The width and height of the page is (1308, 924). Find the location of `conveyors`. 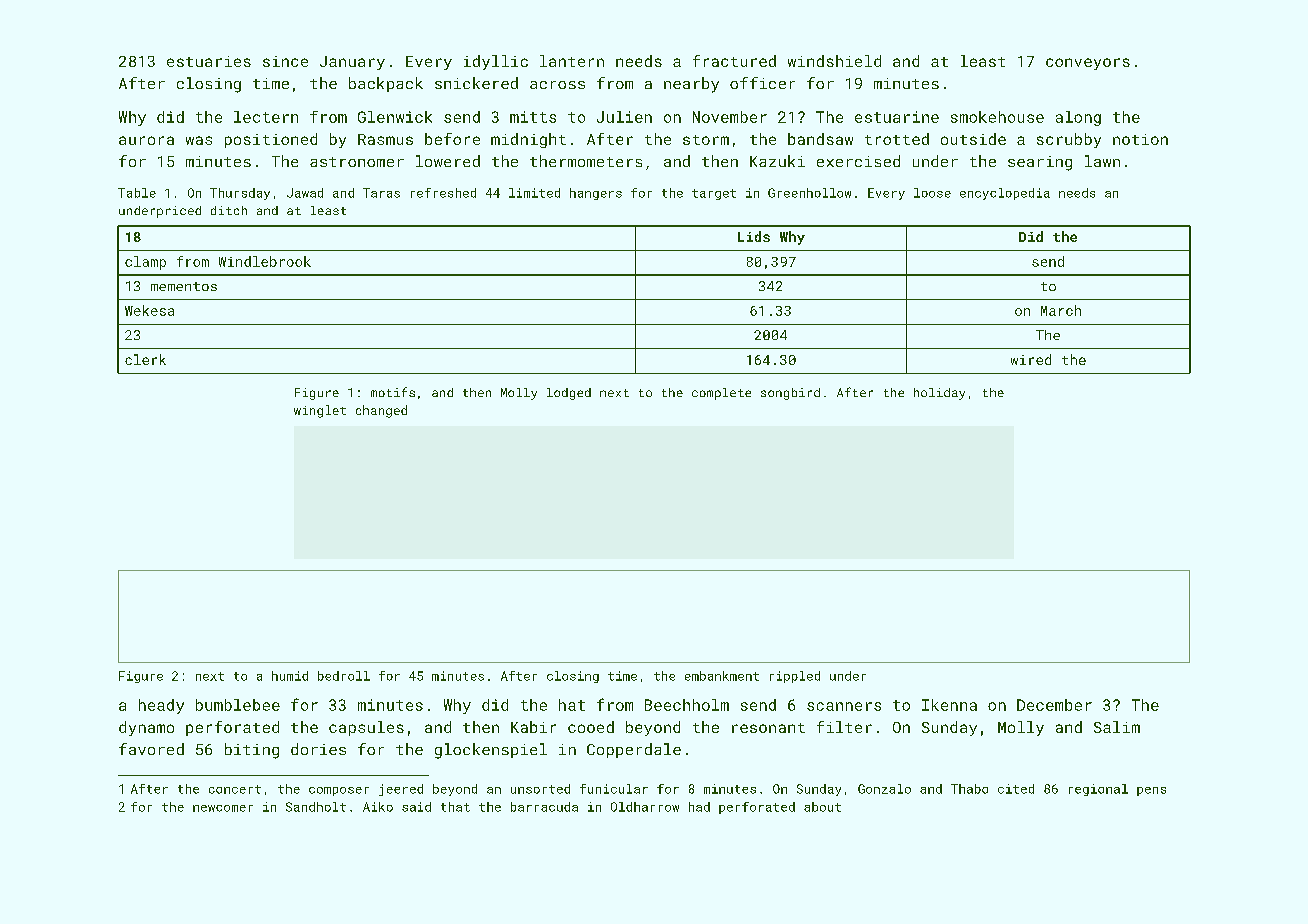

conveyors is located at coordinates (1088, 64).
